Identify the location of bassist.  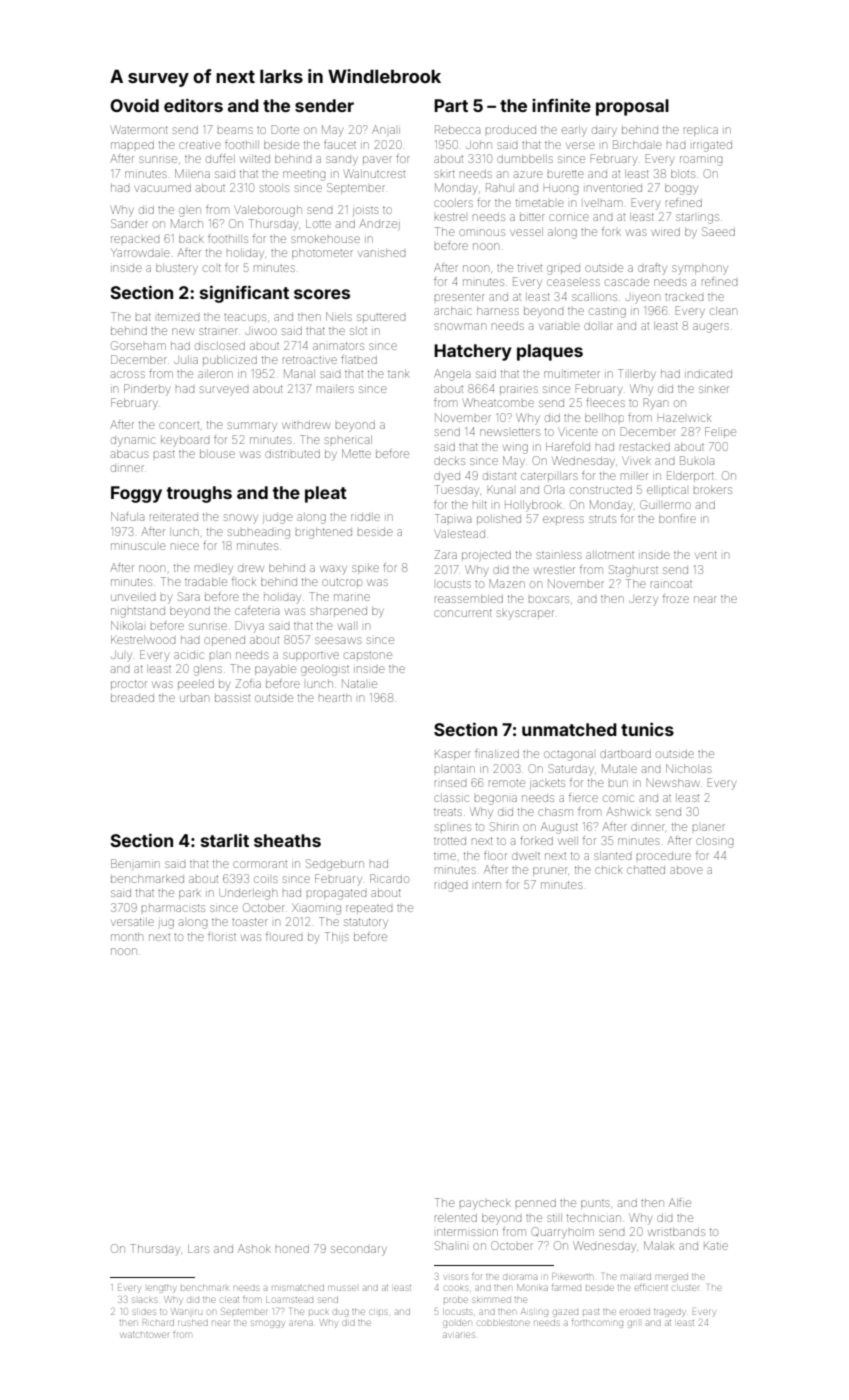
(232, 698).
